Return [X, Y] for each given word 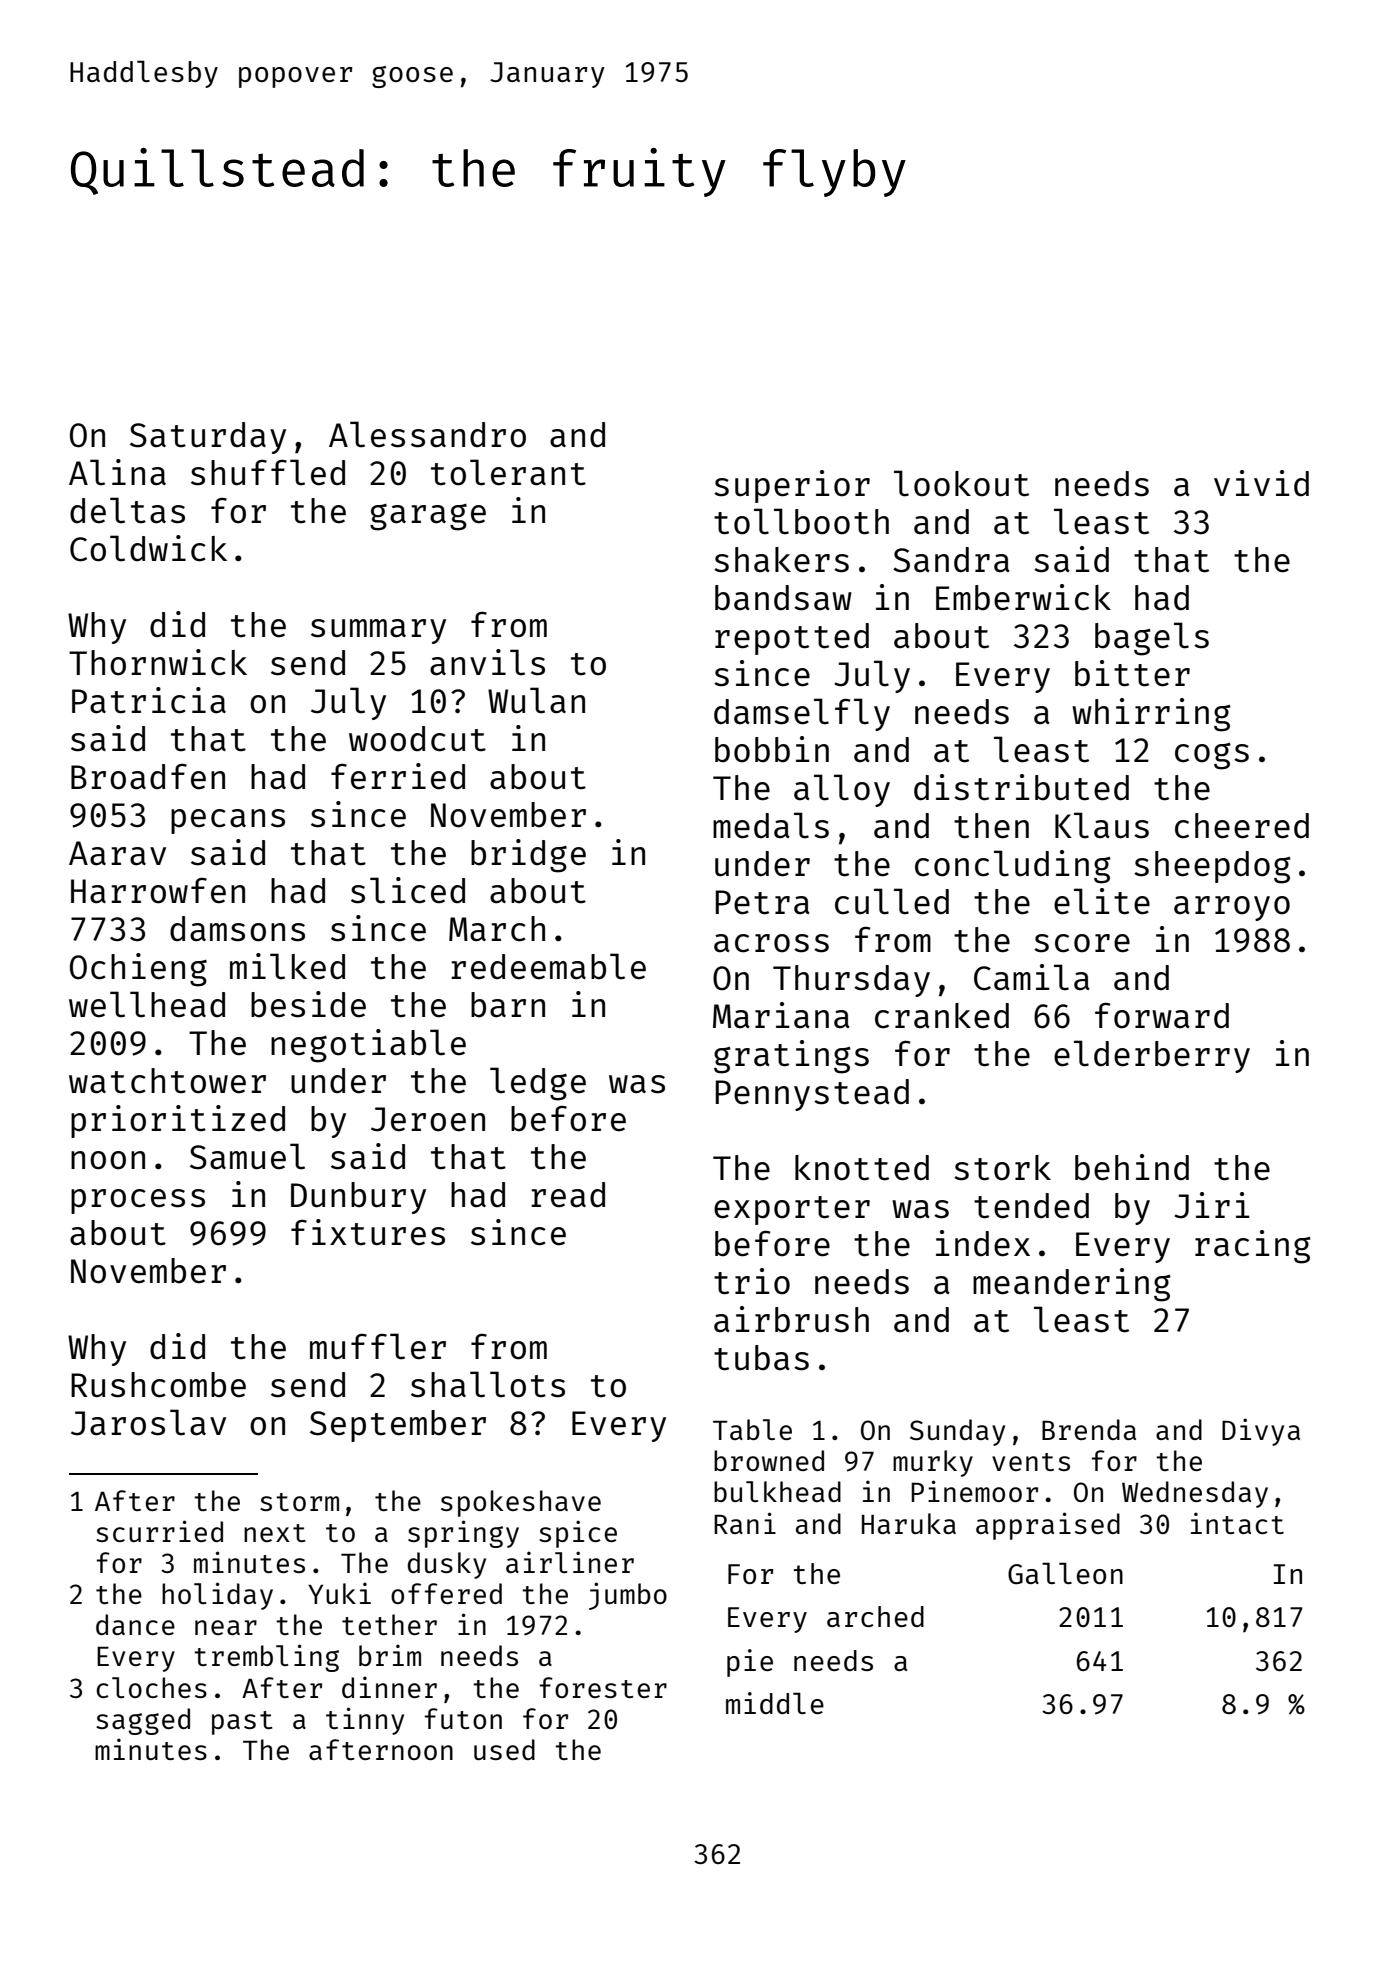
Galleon [1065, 1573]
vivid [1261, 483]
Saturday [208, 438]
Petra [763, 902]
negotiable [368, 1046]
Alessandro [427, 434]
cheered [1242, 826]
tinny [365, 1721]
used [504, 1749]
